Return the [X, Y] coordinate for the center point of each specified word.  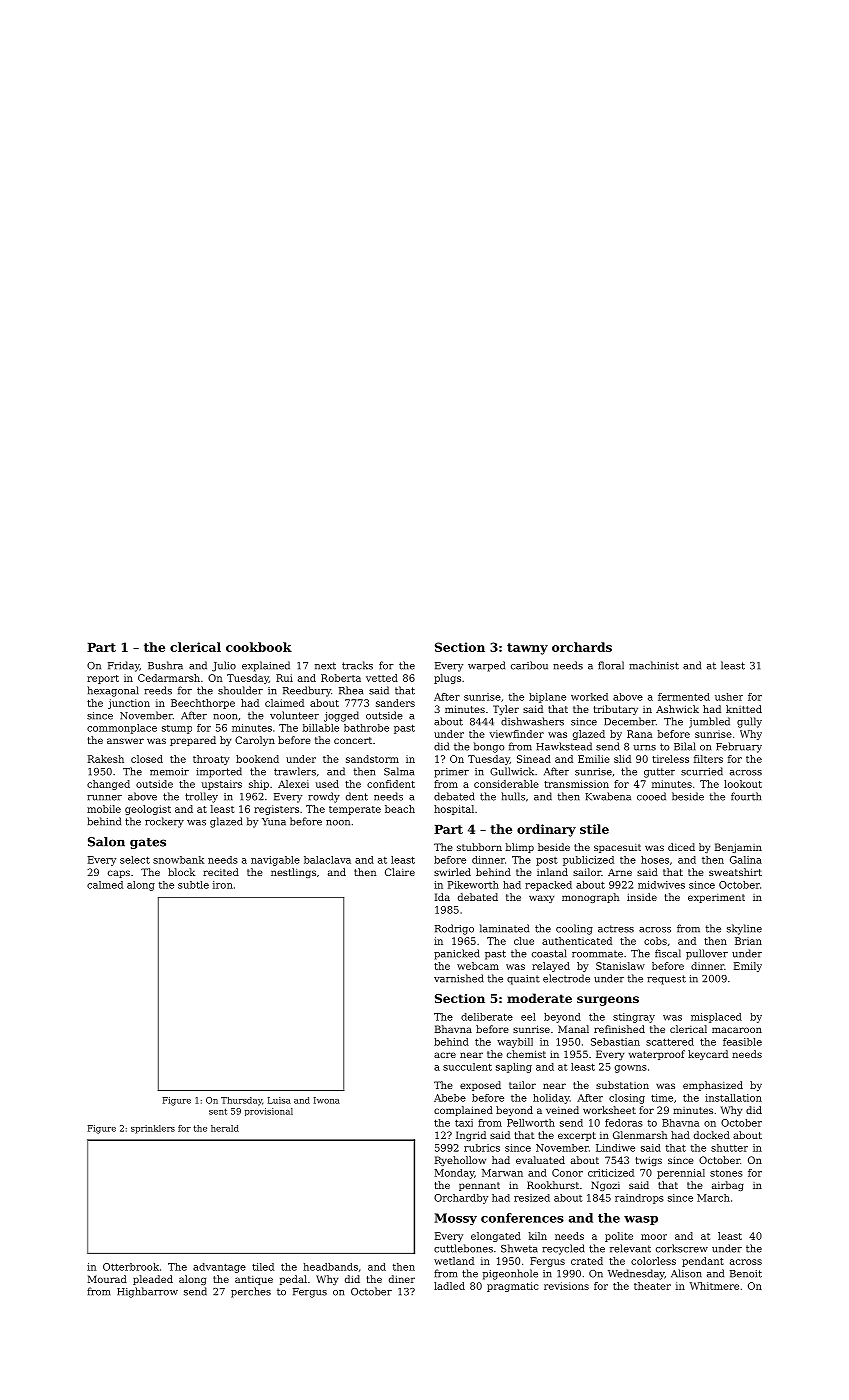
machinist [654, 665]
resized [532, 1198]
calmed [105, 885]
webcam [478, 966]
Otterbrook [131, 1267]
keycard [708, 1055]
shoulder [240, 690]
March [713, 1198]
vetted [382, 678]
